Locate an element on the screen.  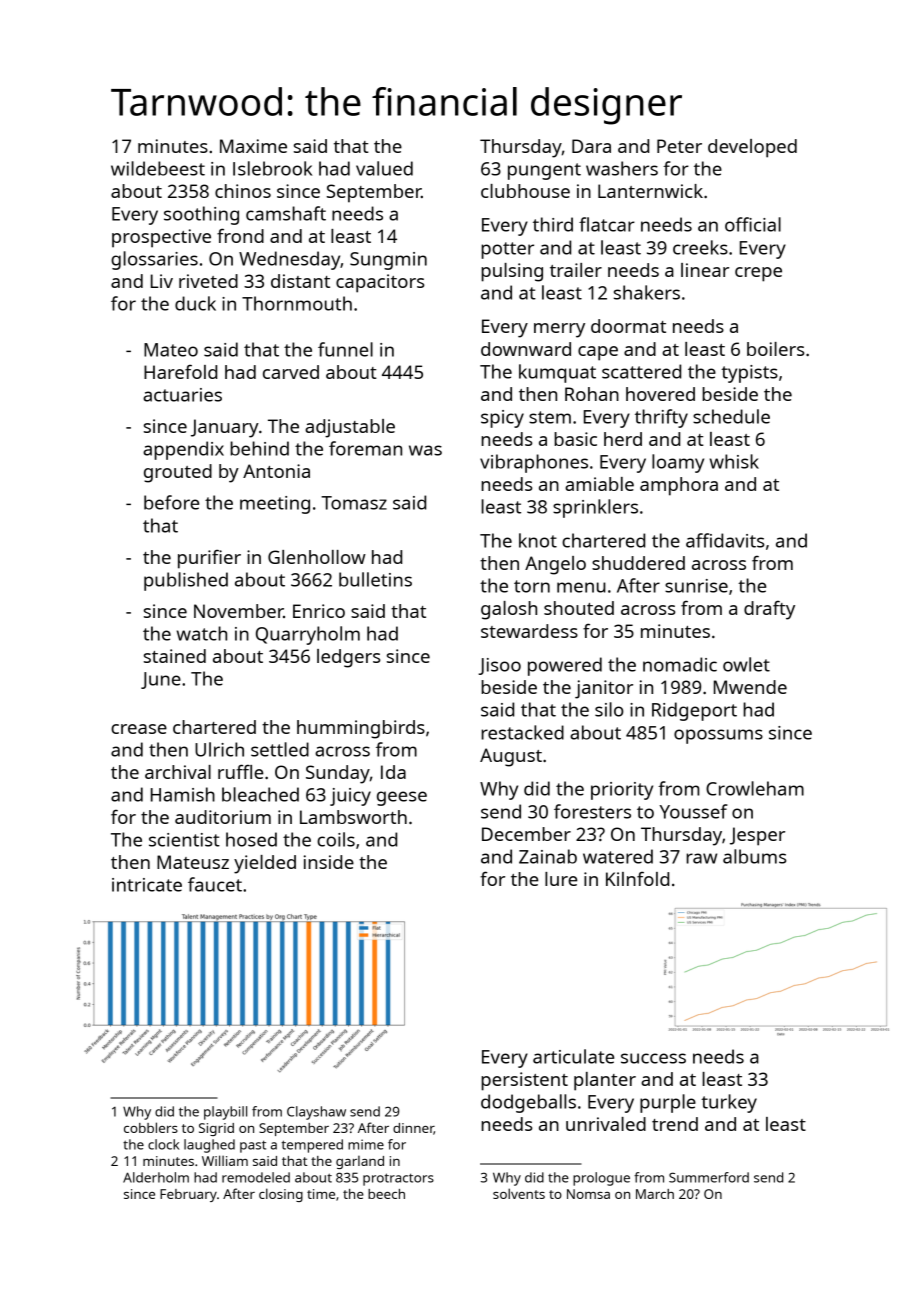
trailer is located at coordinates (576, 270).
